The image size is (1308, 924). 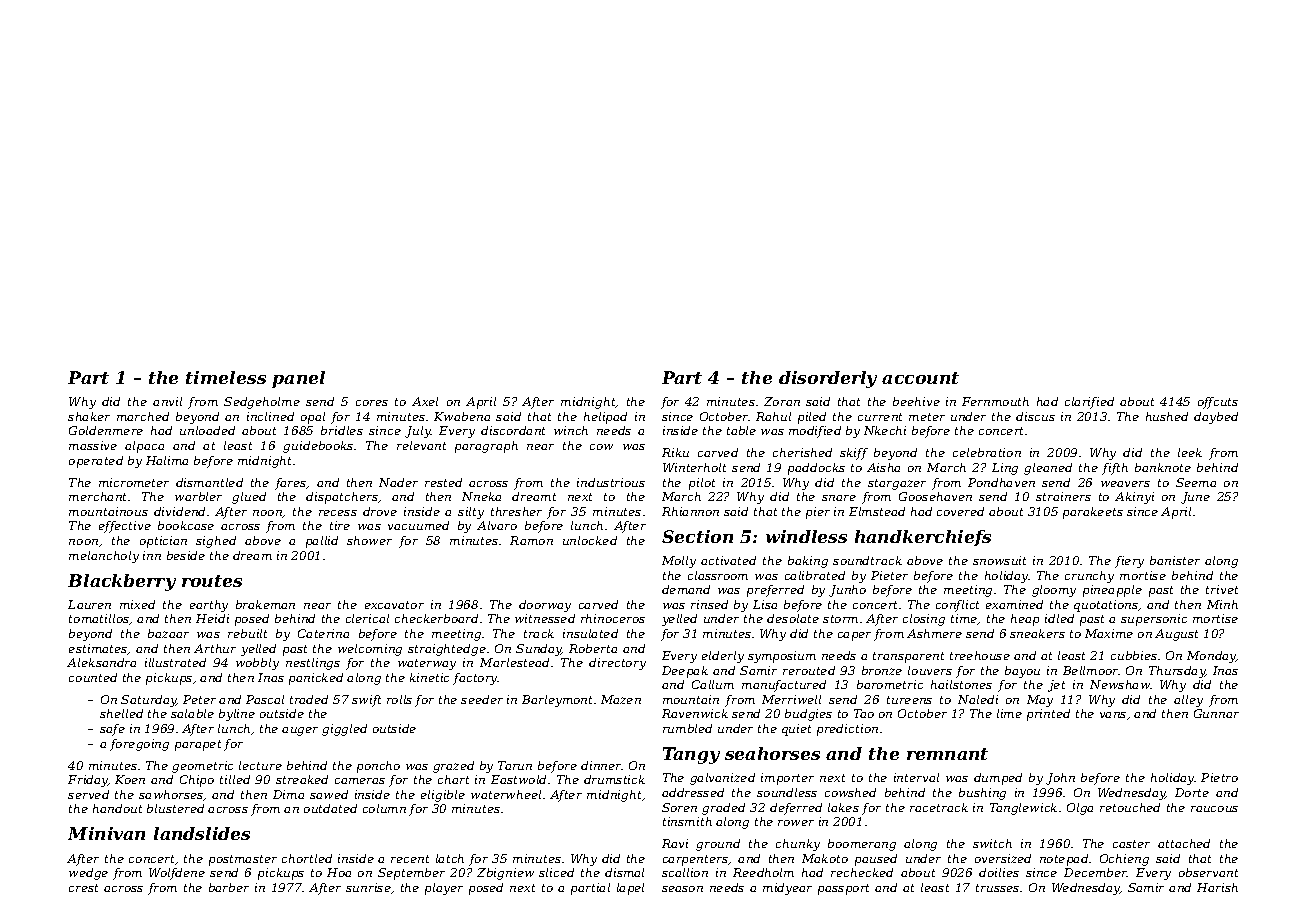 What do you see at coordinates (99, 619) in the screenshot?
I see `tomatillos` at bounding box center [99, 619].
